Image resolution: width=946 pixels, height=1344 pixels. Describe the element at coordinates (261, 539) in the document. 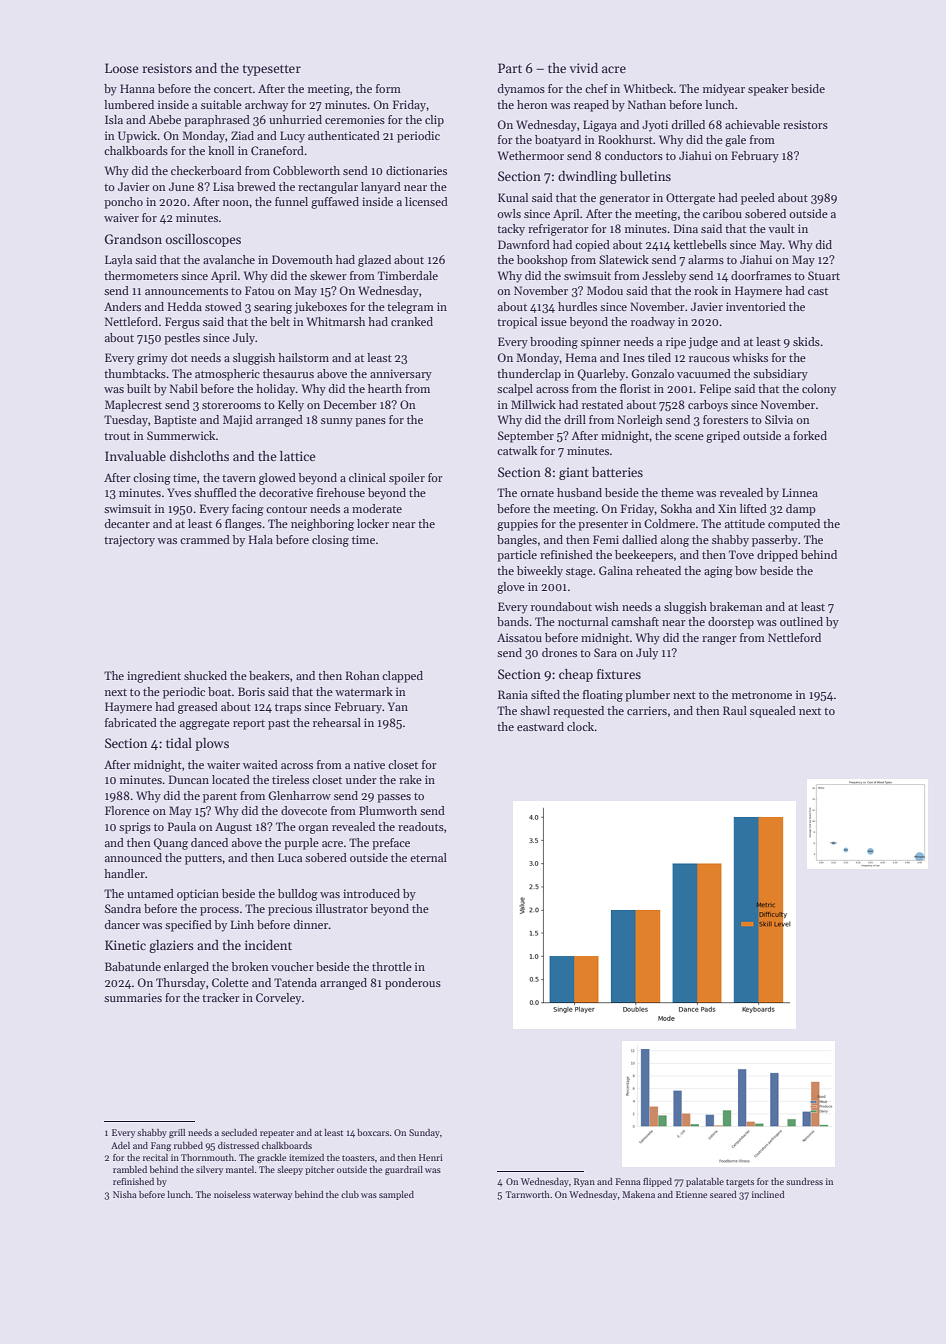

I see `Hala` at that location.
